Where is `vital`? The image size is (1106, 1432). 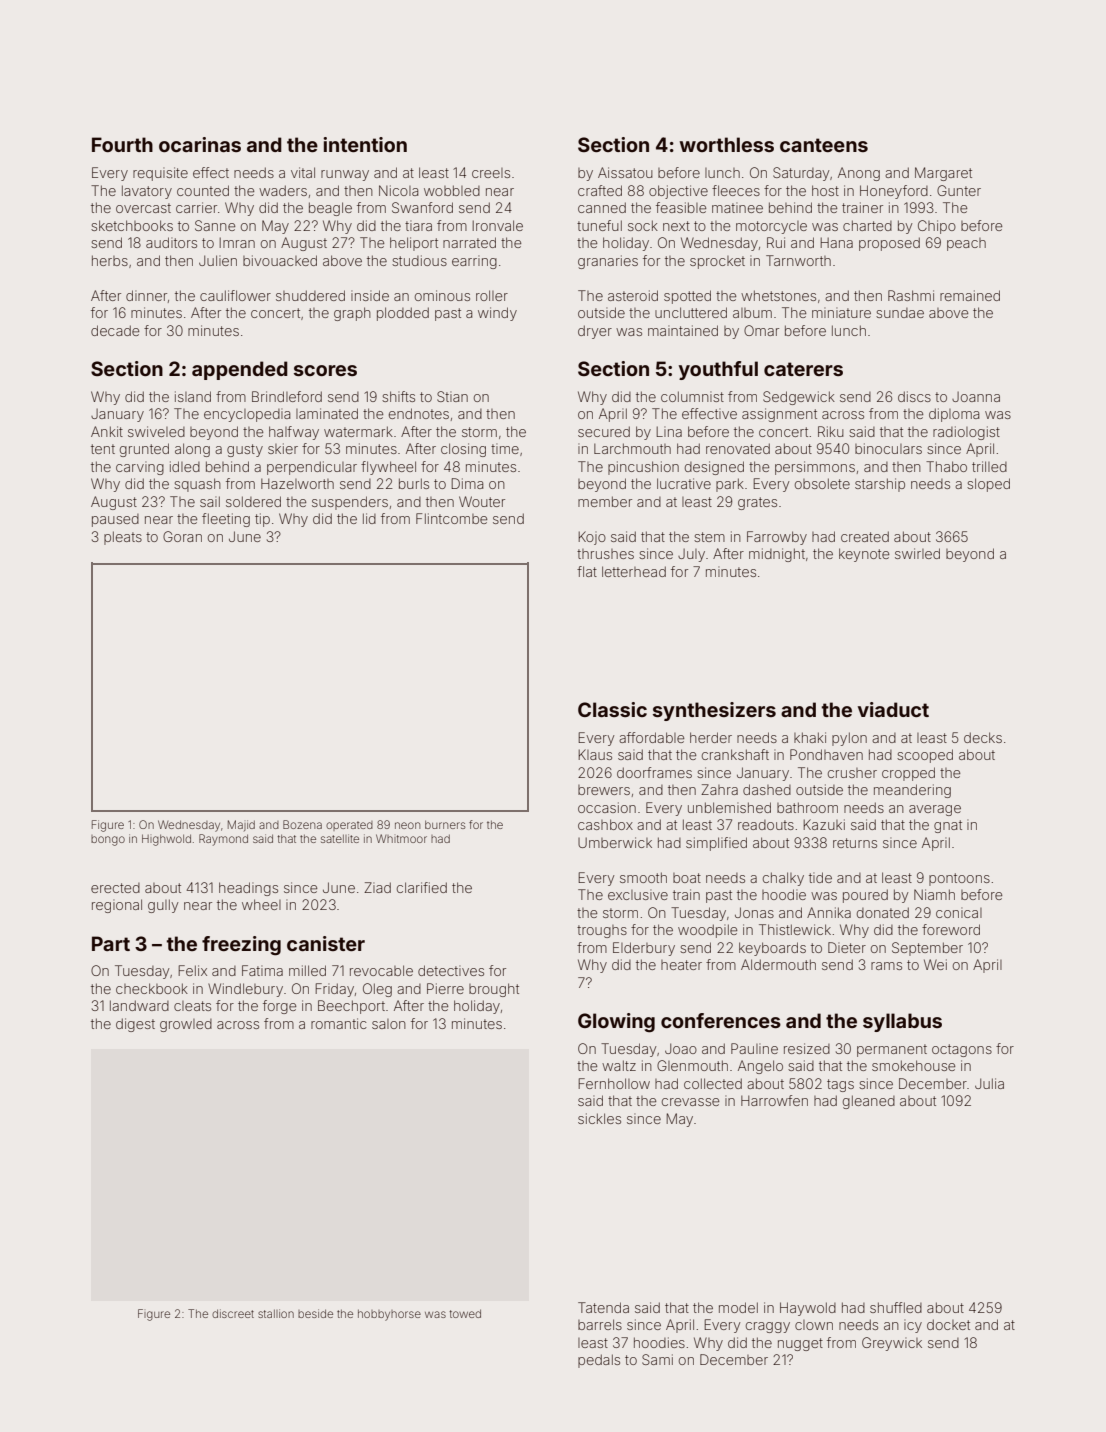 vital is located at coordinates (303, 172).
